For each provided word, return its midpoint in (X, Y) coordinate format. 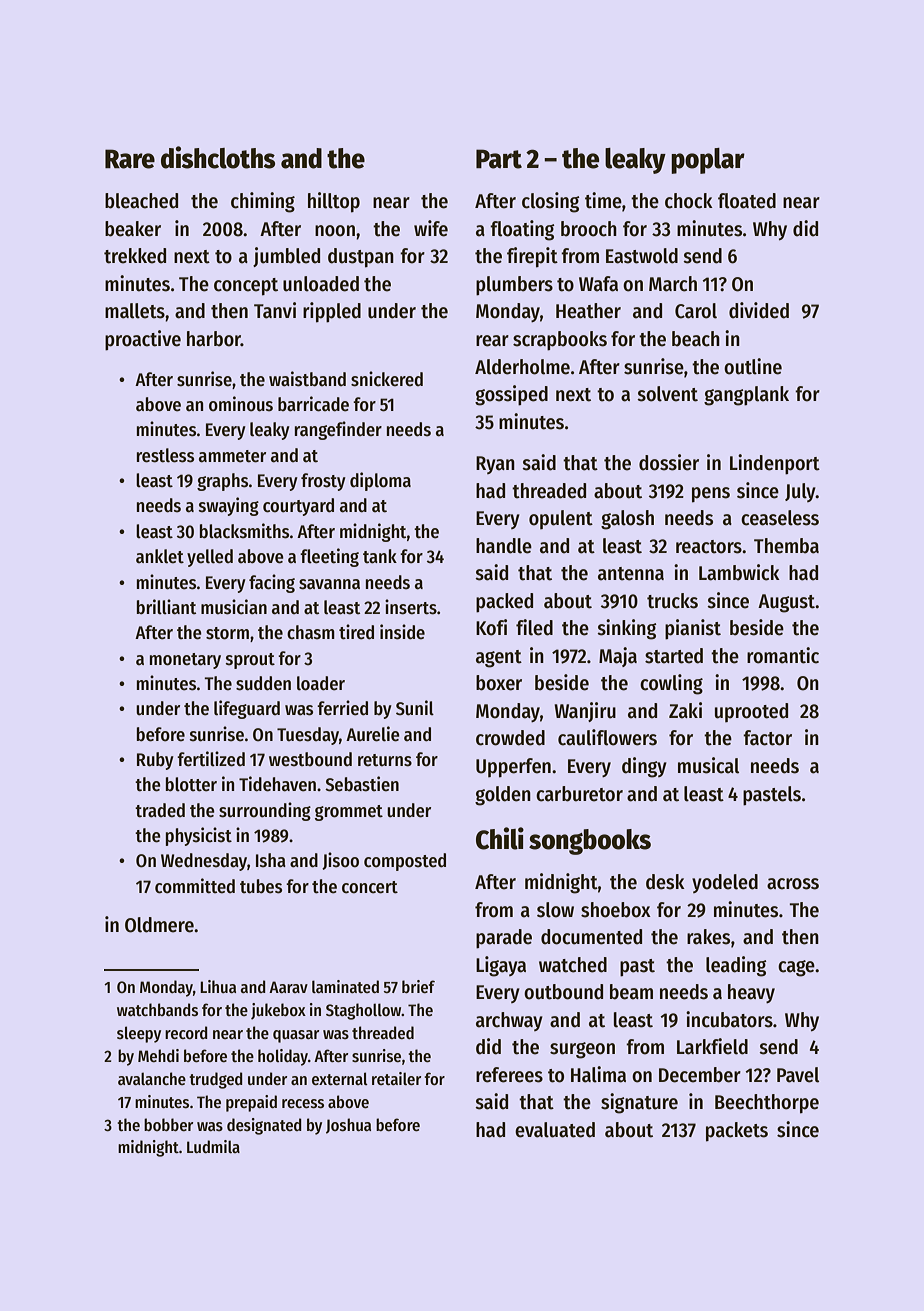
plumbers (514, 286)
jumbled (286, 257)
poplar (708, 161)
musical (708, 765)
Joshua (348, 1126)
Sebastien (362, 784)
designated (264, 1126)
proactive (143, 340)
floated (747, 201)
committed (195, 886)
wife (431, 228)
